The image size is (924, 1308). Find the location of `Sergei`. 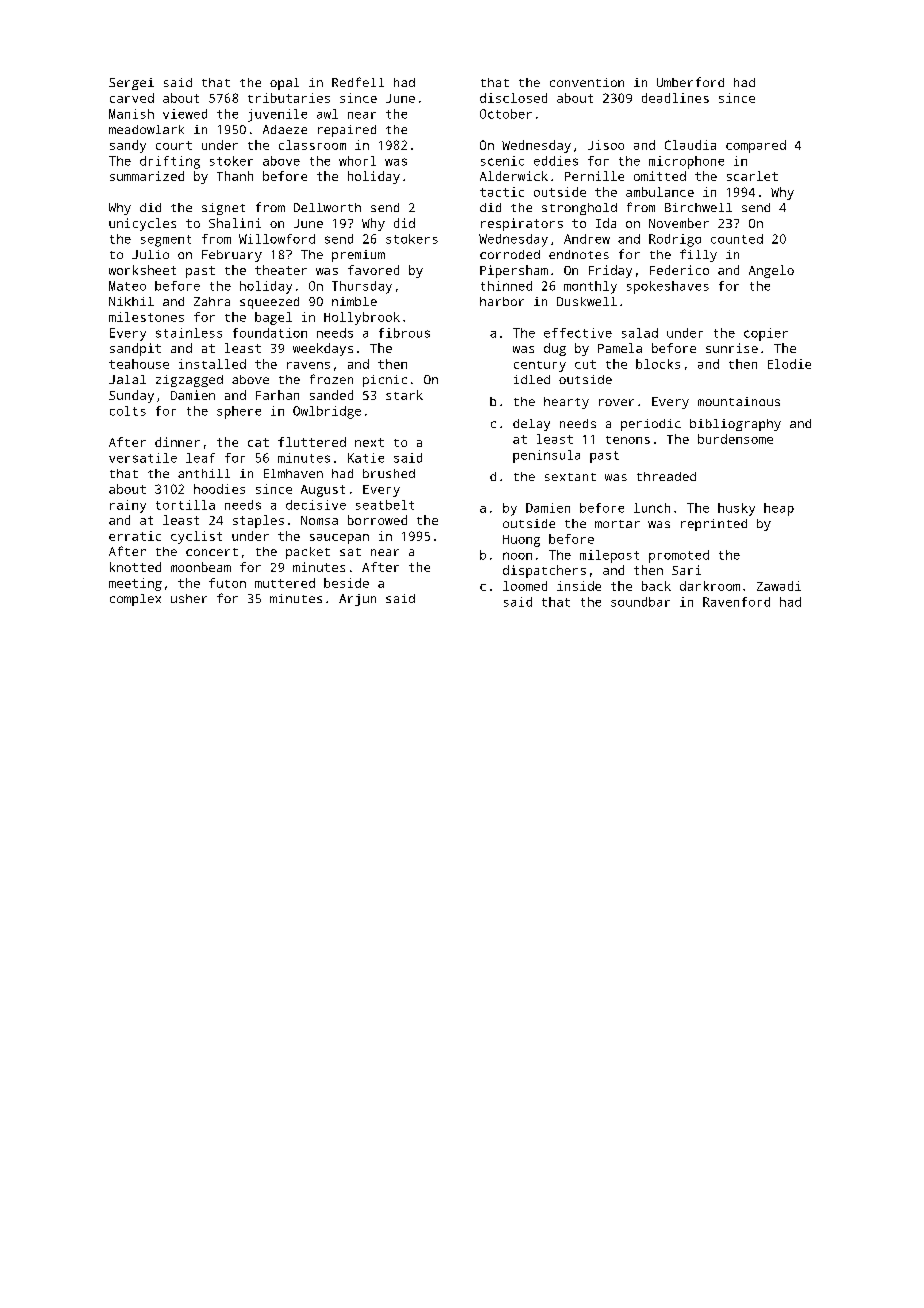

Sergei is located at coordinates (131, 84).
